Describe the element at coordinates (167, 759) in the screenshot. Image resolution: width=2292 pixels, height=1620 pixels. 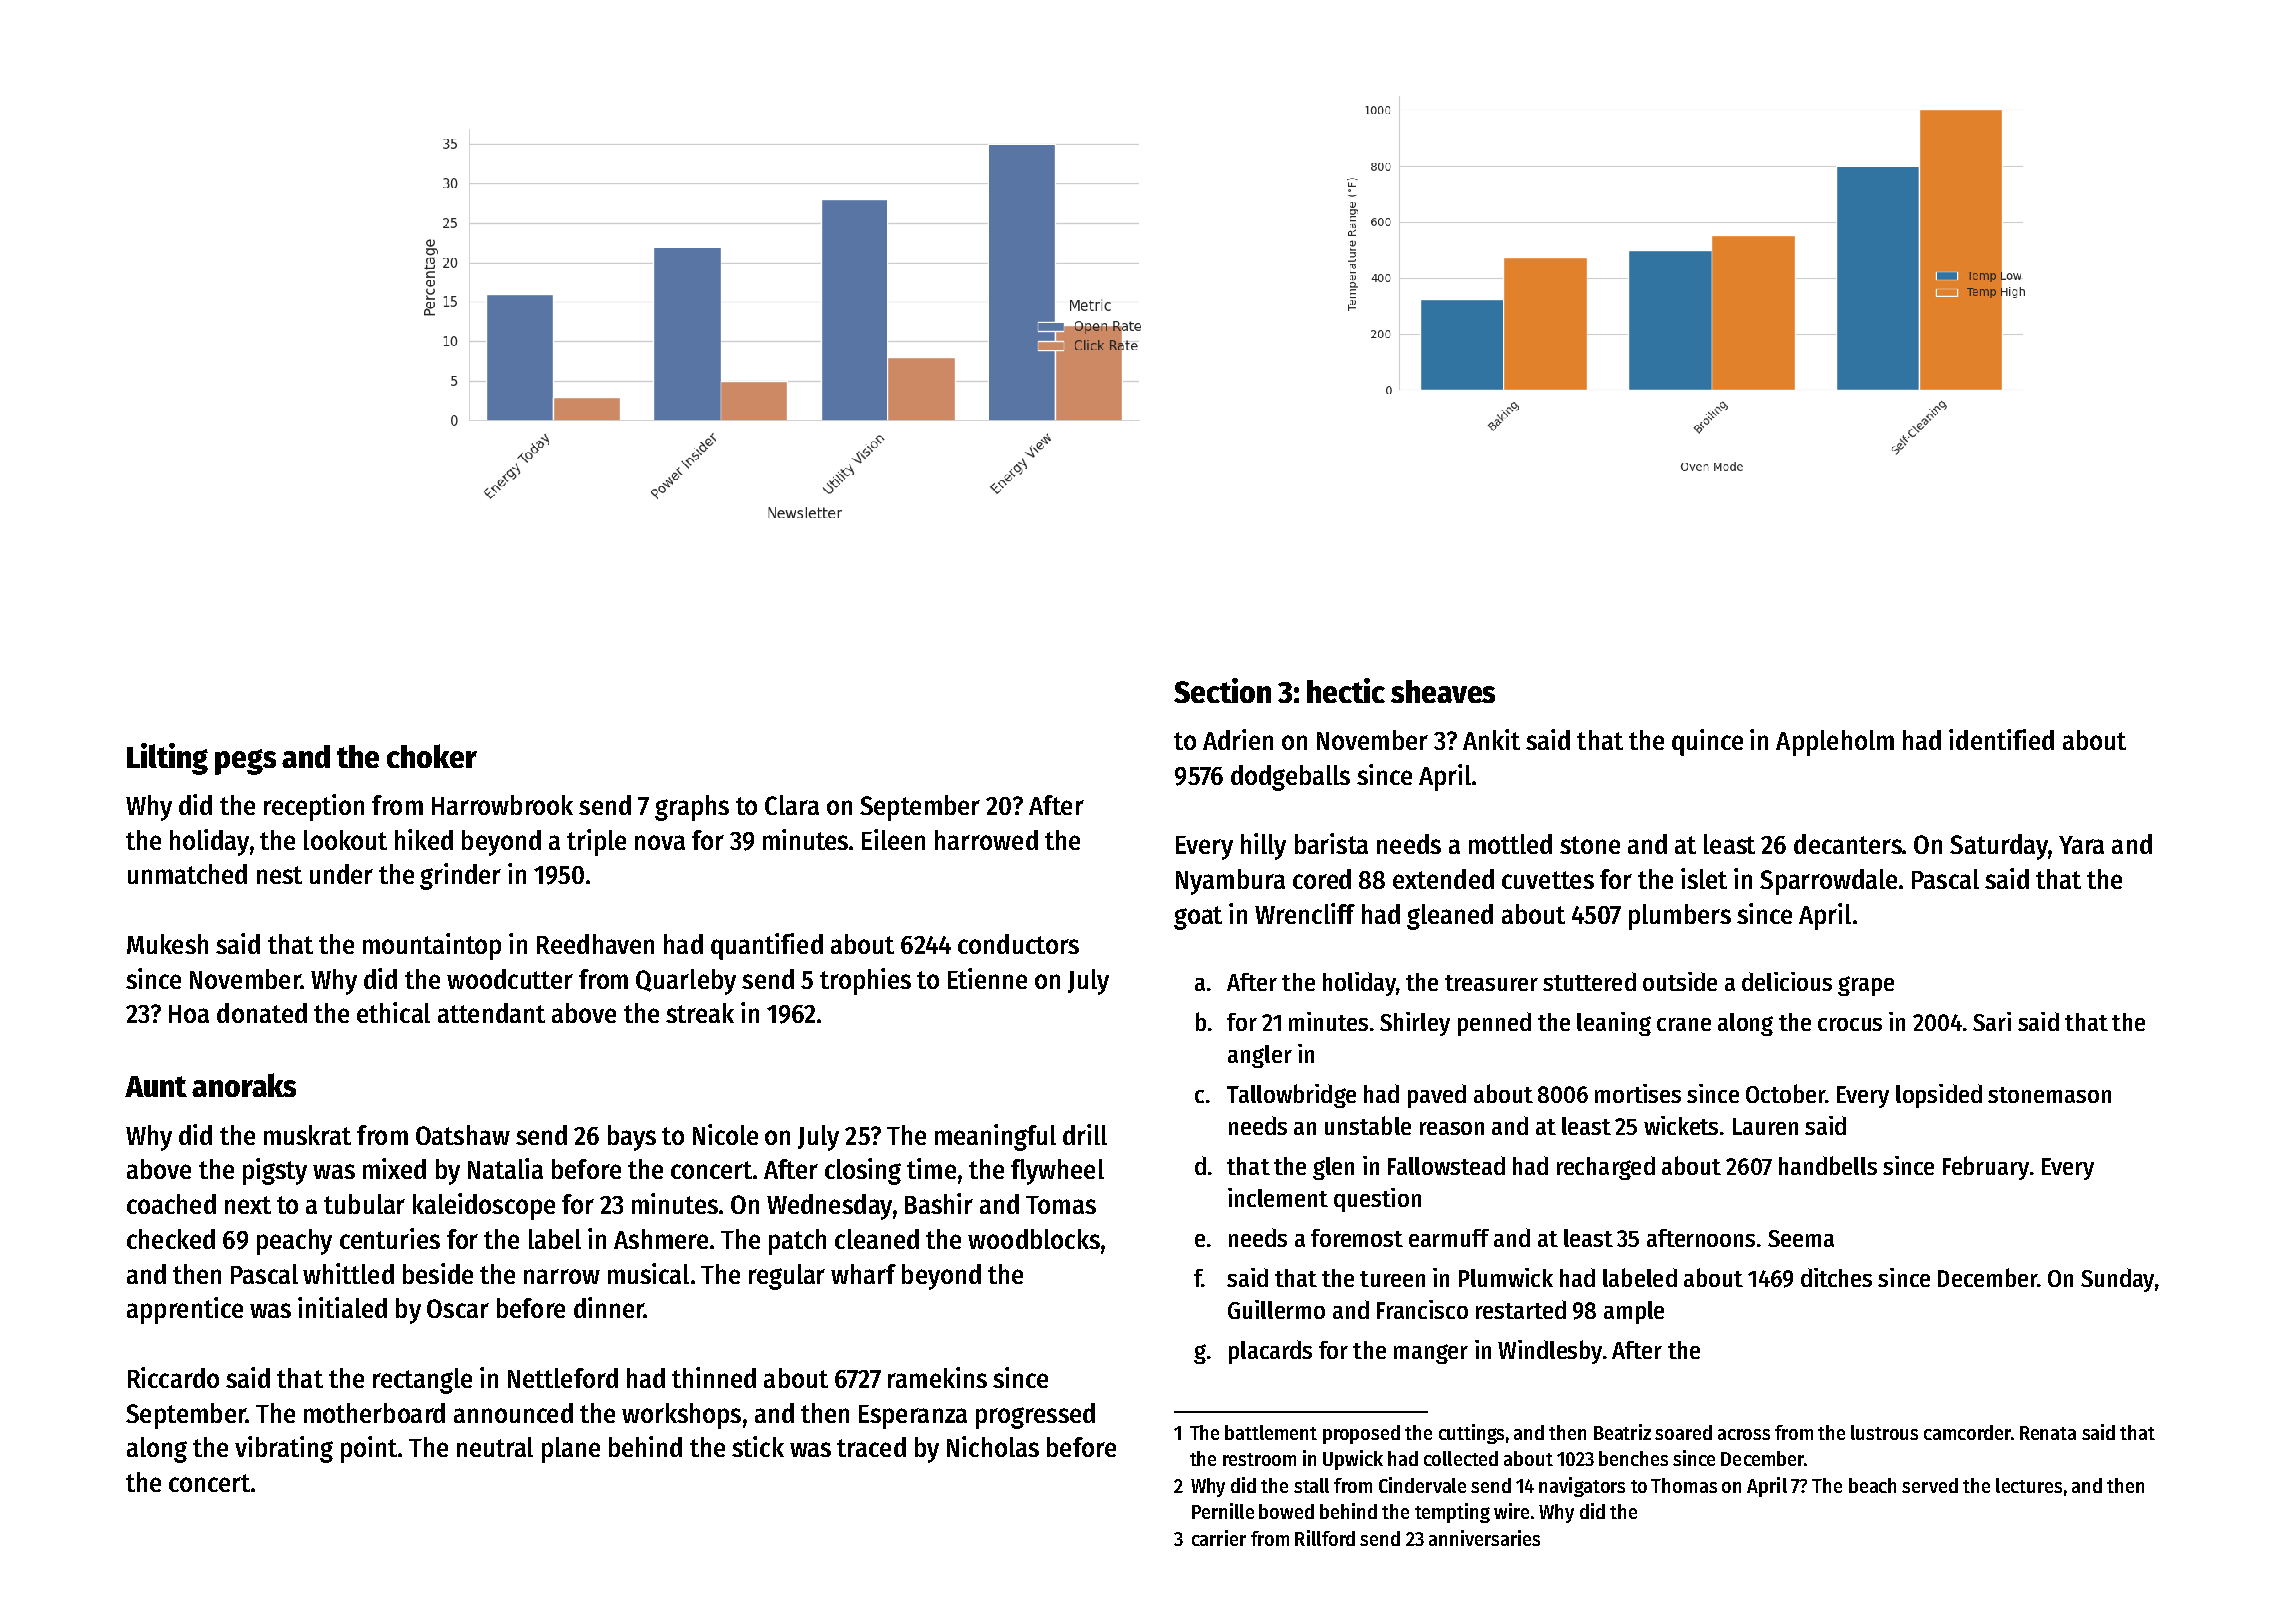
I see `Lilting` at that location.
